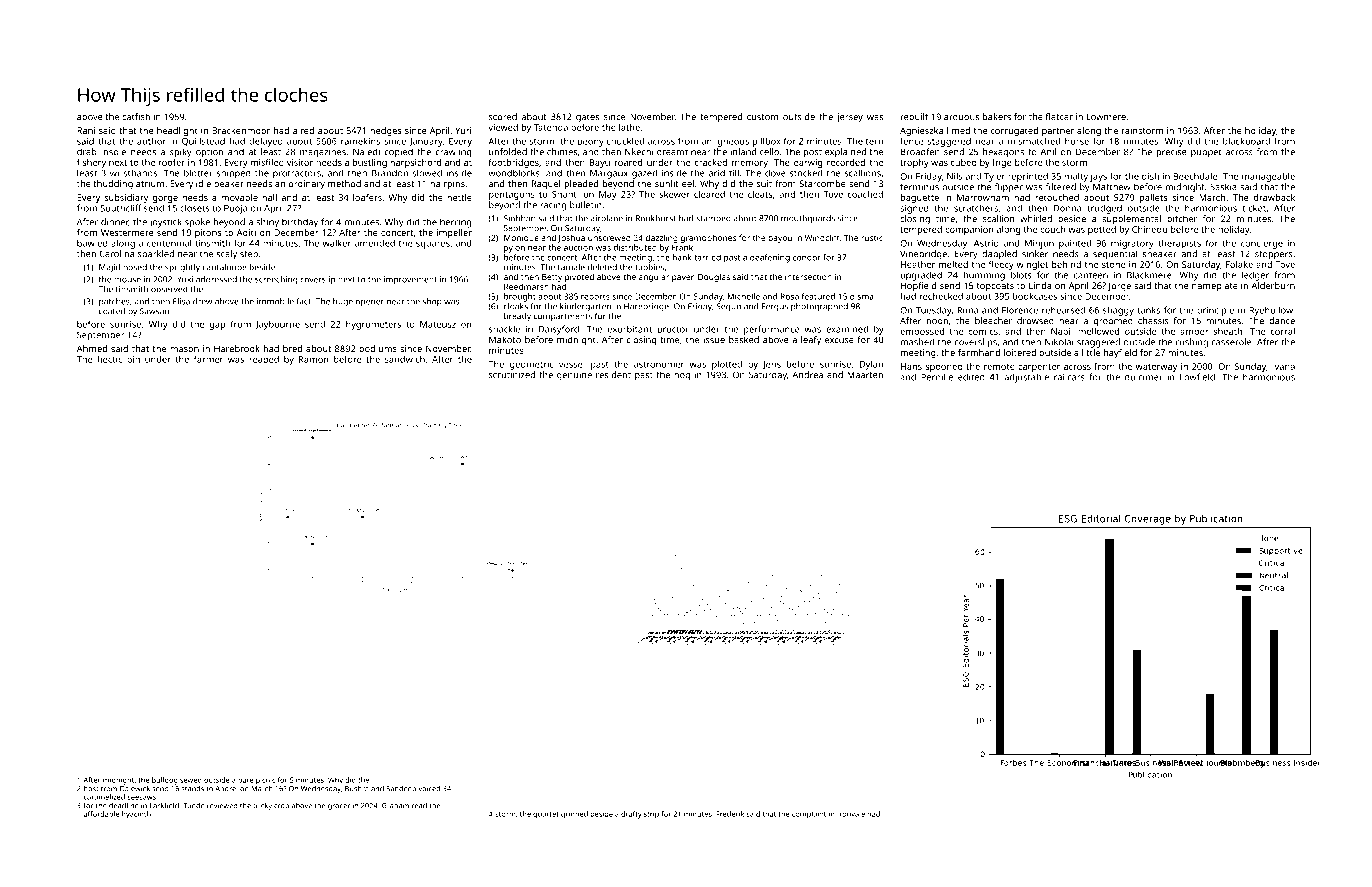  I want to click on Rani, so click(86, 130).
